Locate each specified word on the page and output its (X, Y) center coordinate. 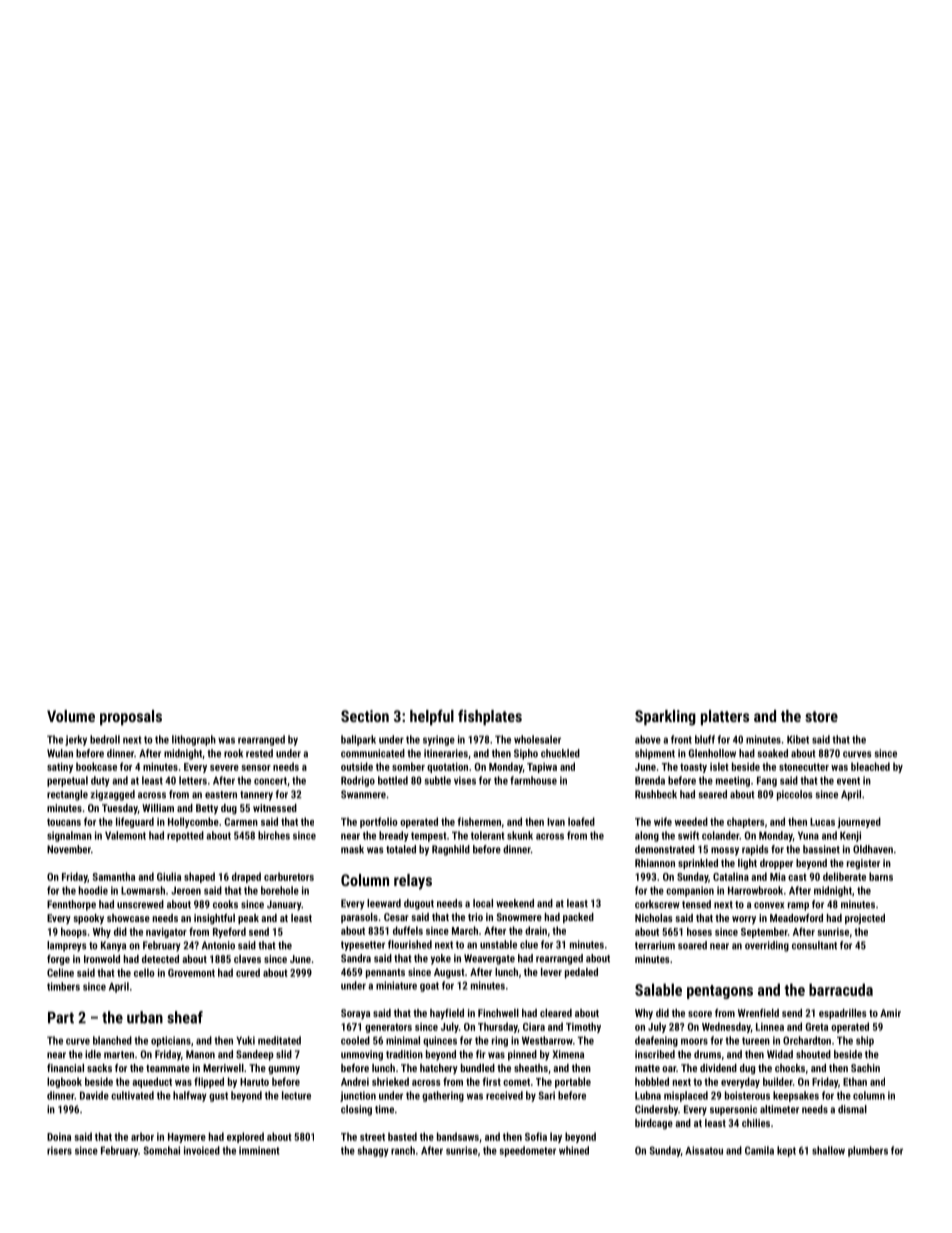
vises (465, 780)
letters (193, 780)
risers (59, 1150)
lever (551, 972)
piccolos (795, 795)
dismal (852, 1109)
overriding (767, 946)
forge (58, 960)
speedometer (527, 1151)
